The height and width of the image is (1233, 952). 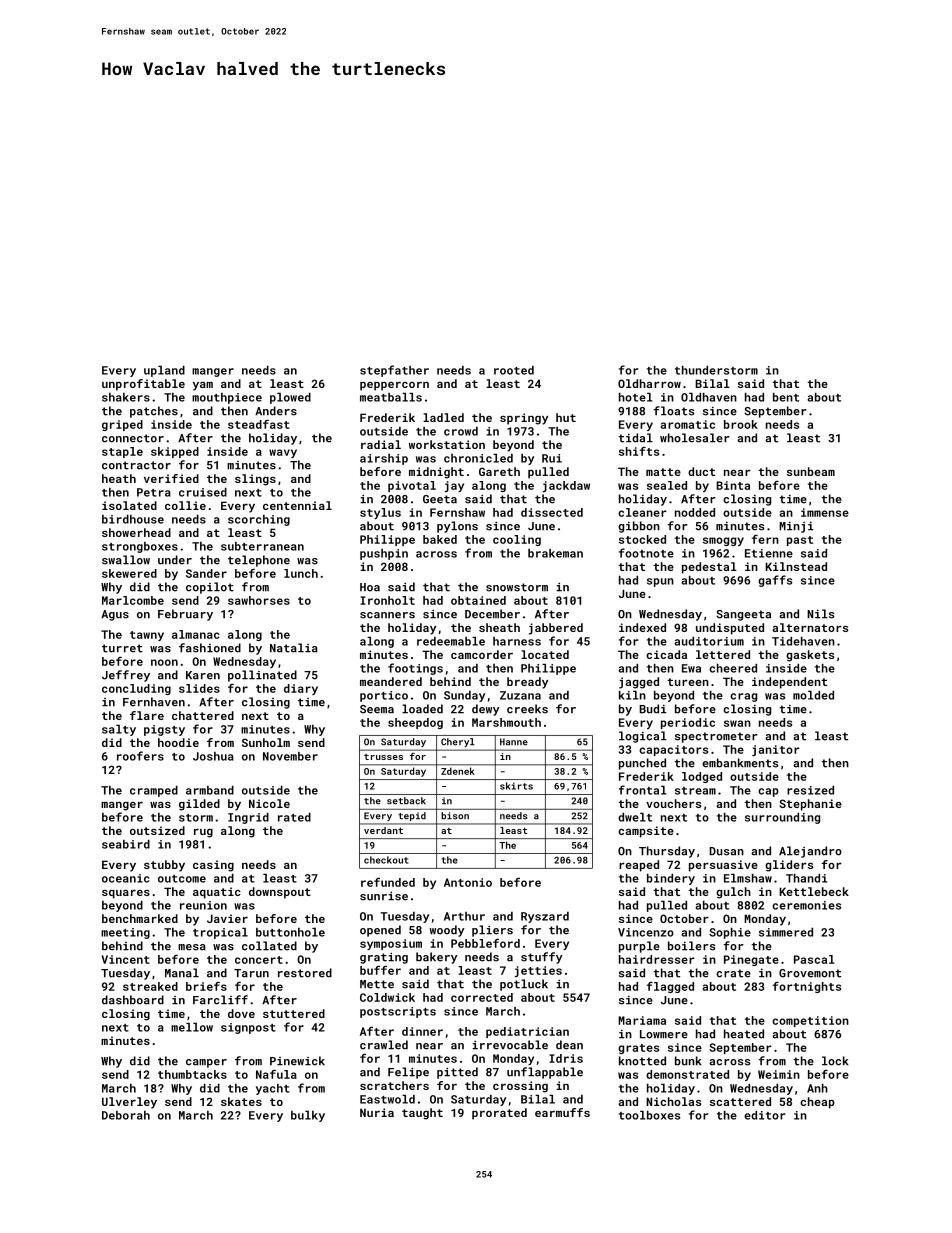 I want to click on dashboard, so click(x=133, y=1000).
